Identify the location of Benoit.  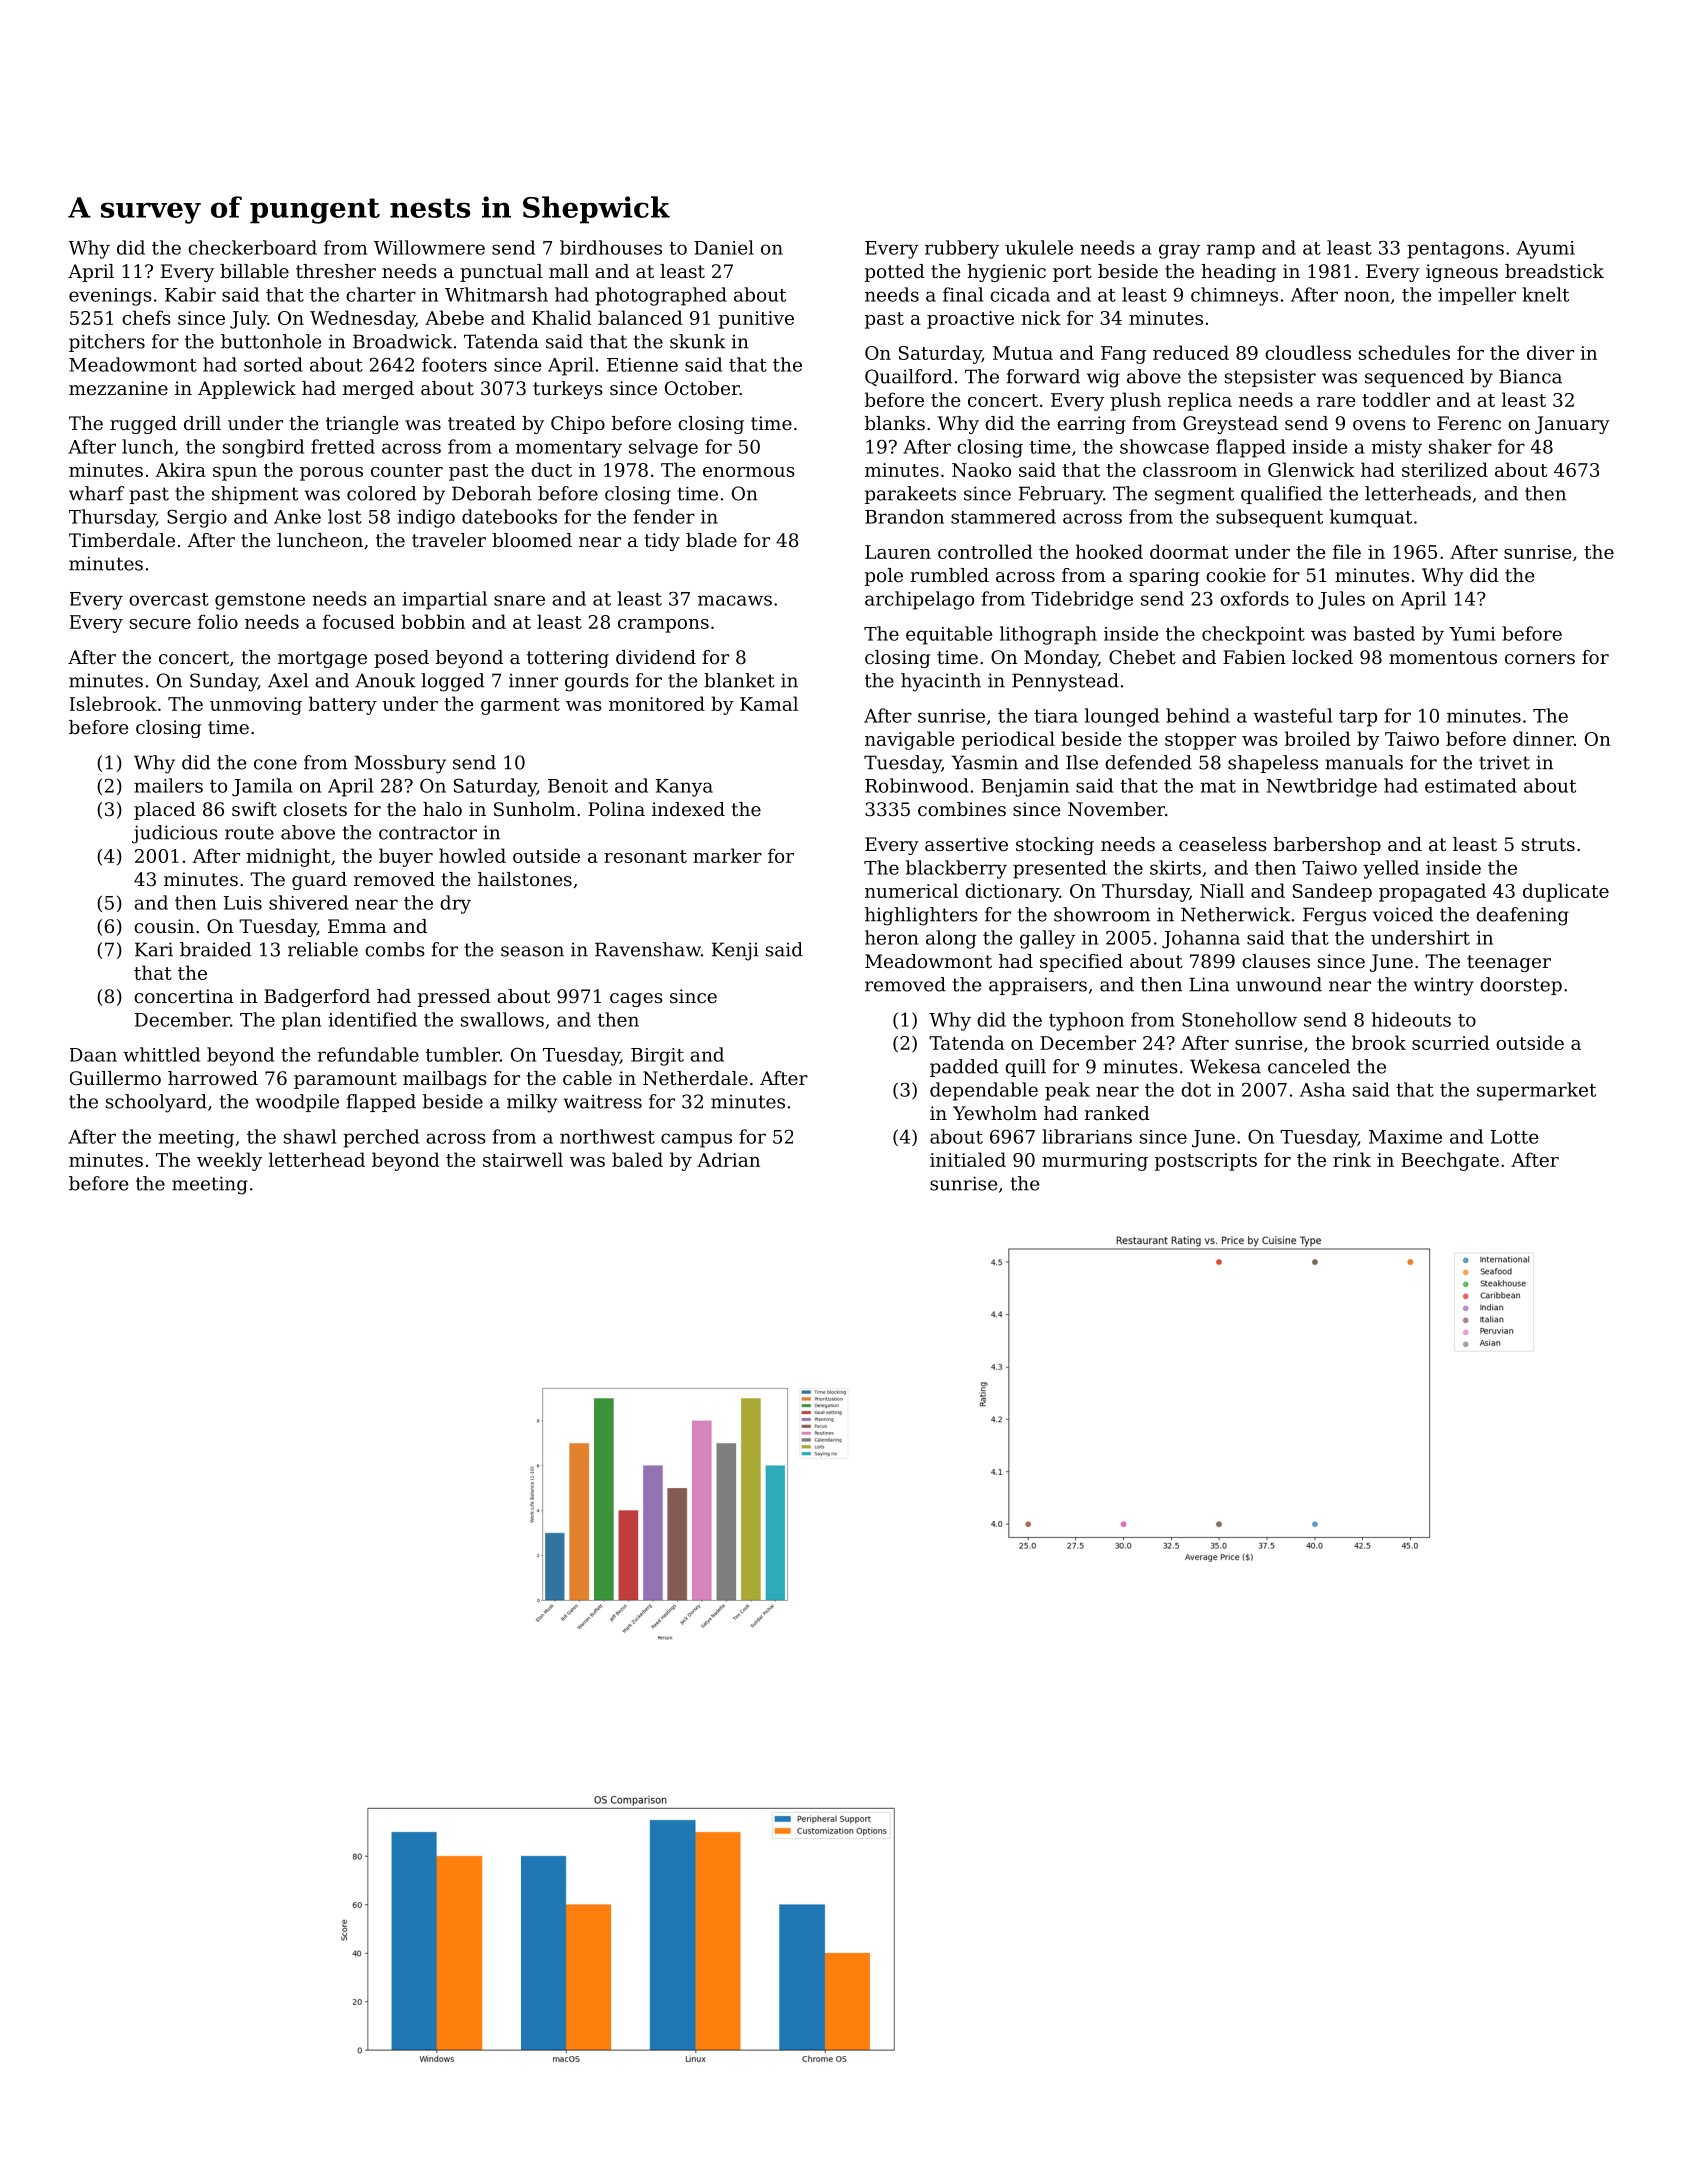
(578, 786).
